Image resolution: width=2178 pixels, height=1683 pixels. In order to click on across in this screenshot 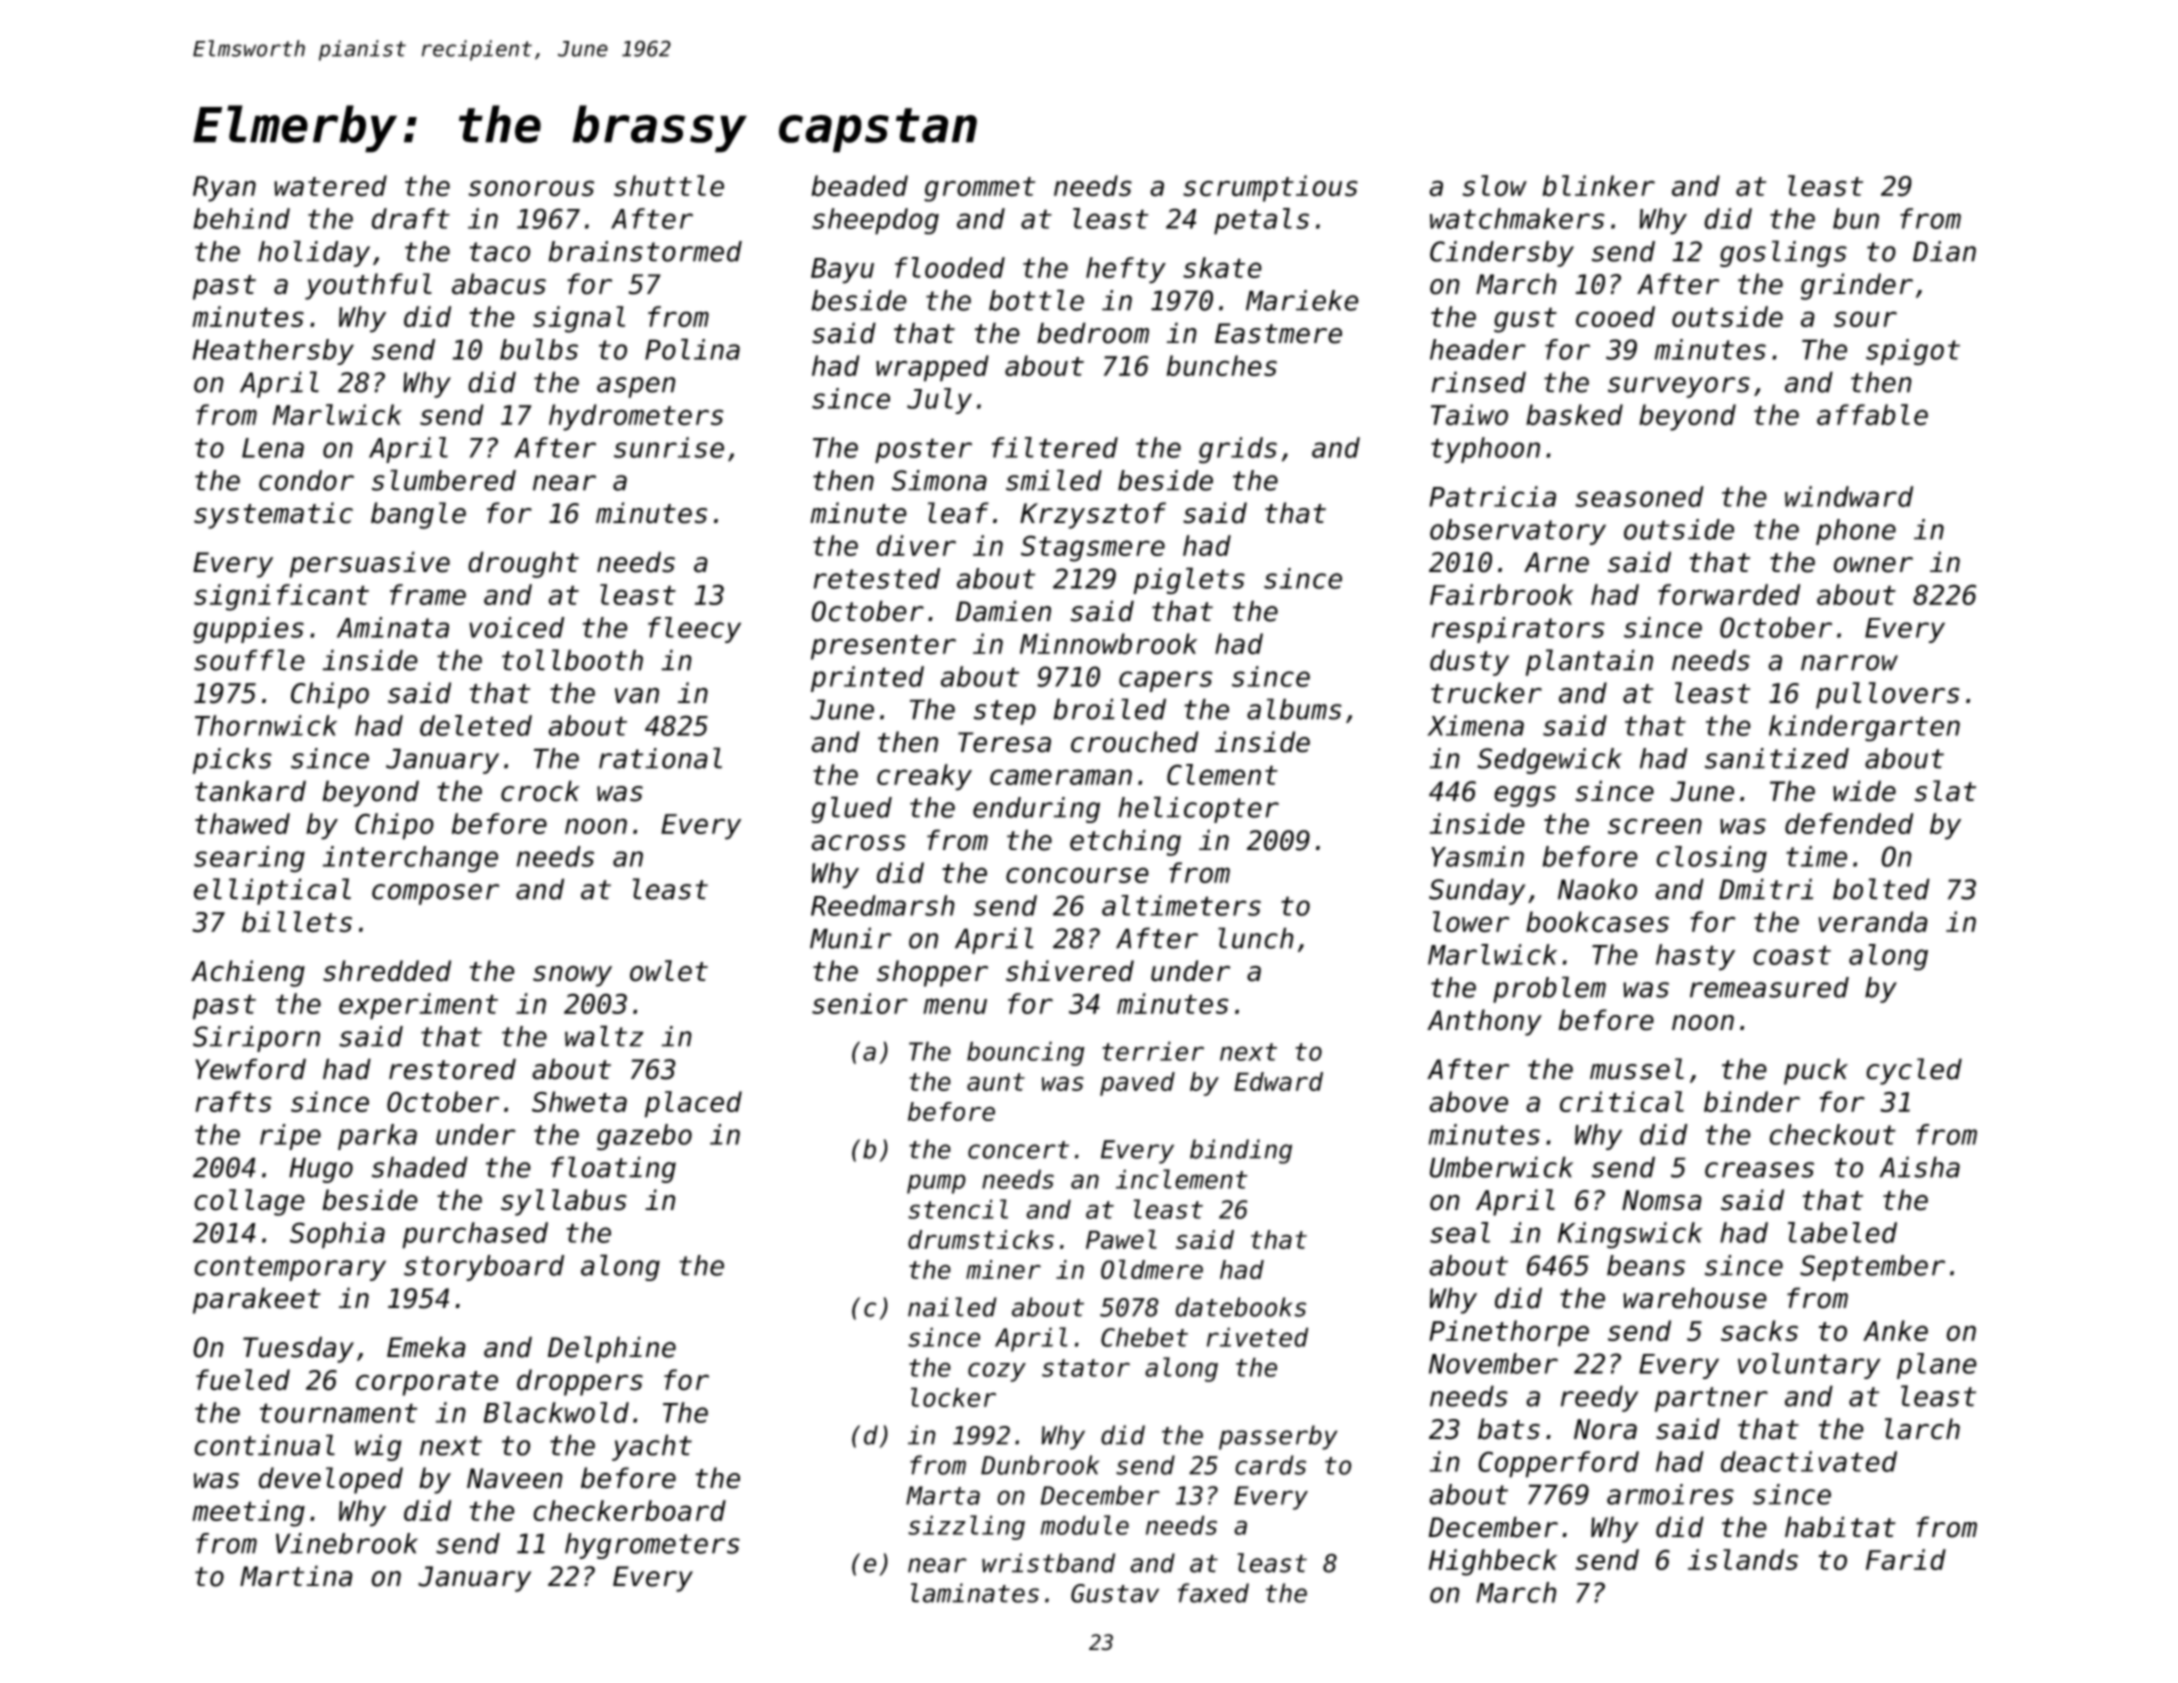, I will do `click(858, 843)`.
